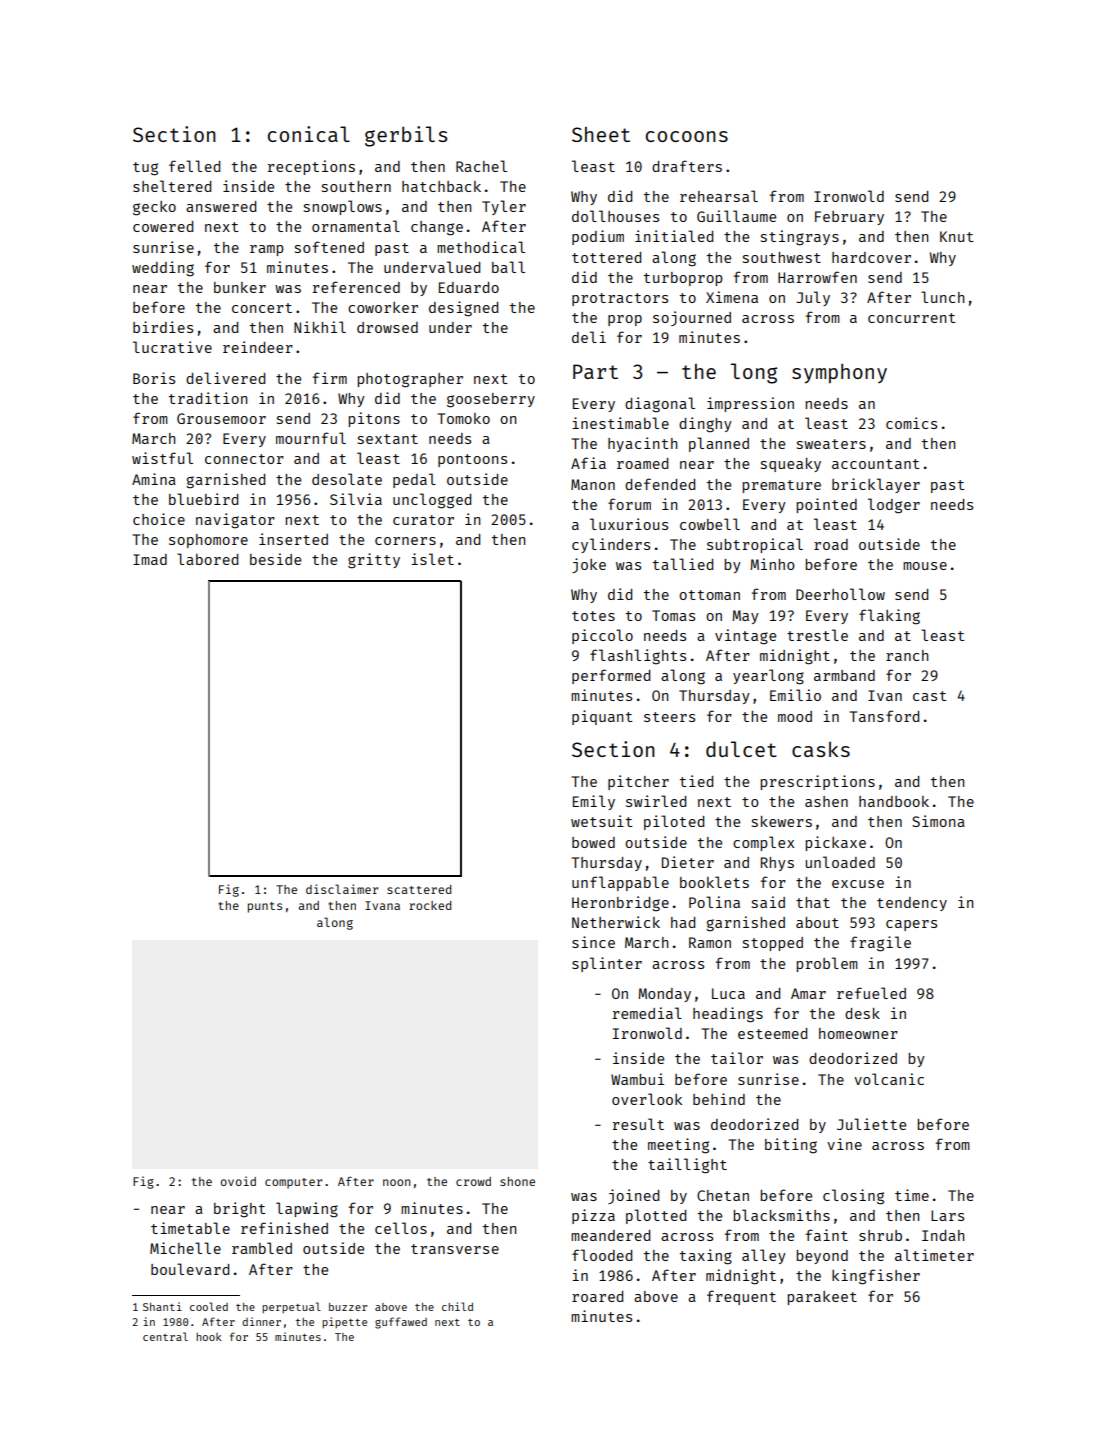 This screenshot has height=1435, width=1109. I want to click on pipette, so click(344, 1322).
